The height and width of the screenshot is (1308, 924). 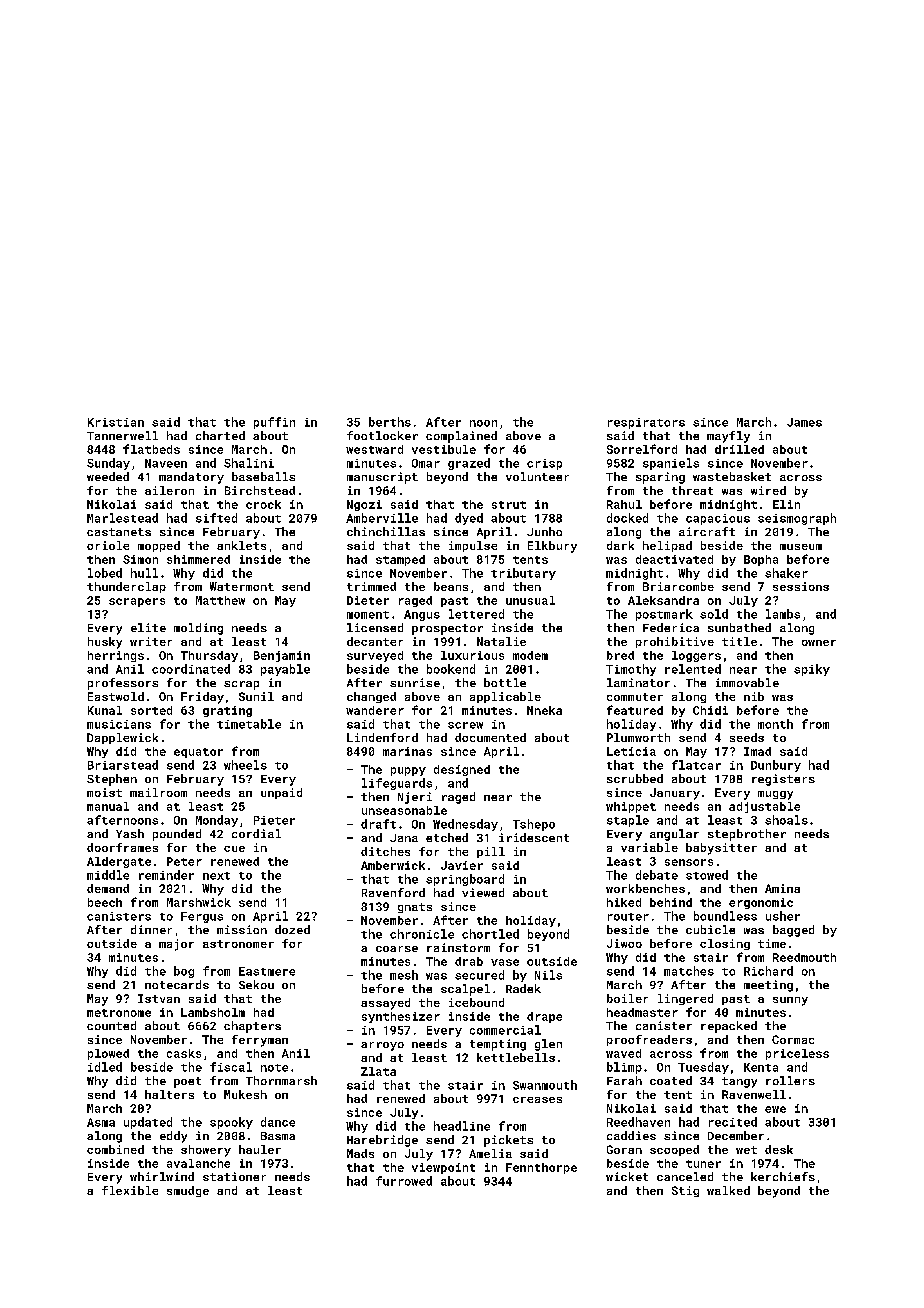 I want to click on changed, so click(x=371, y=697).
